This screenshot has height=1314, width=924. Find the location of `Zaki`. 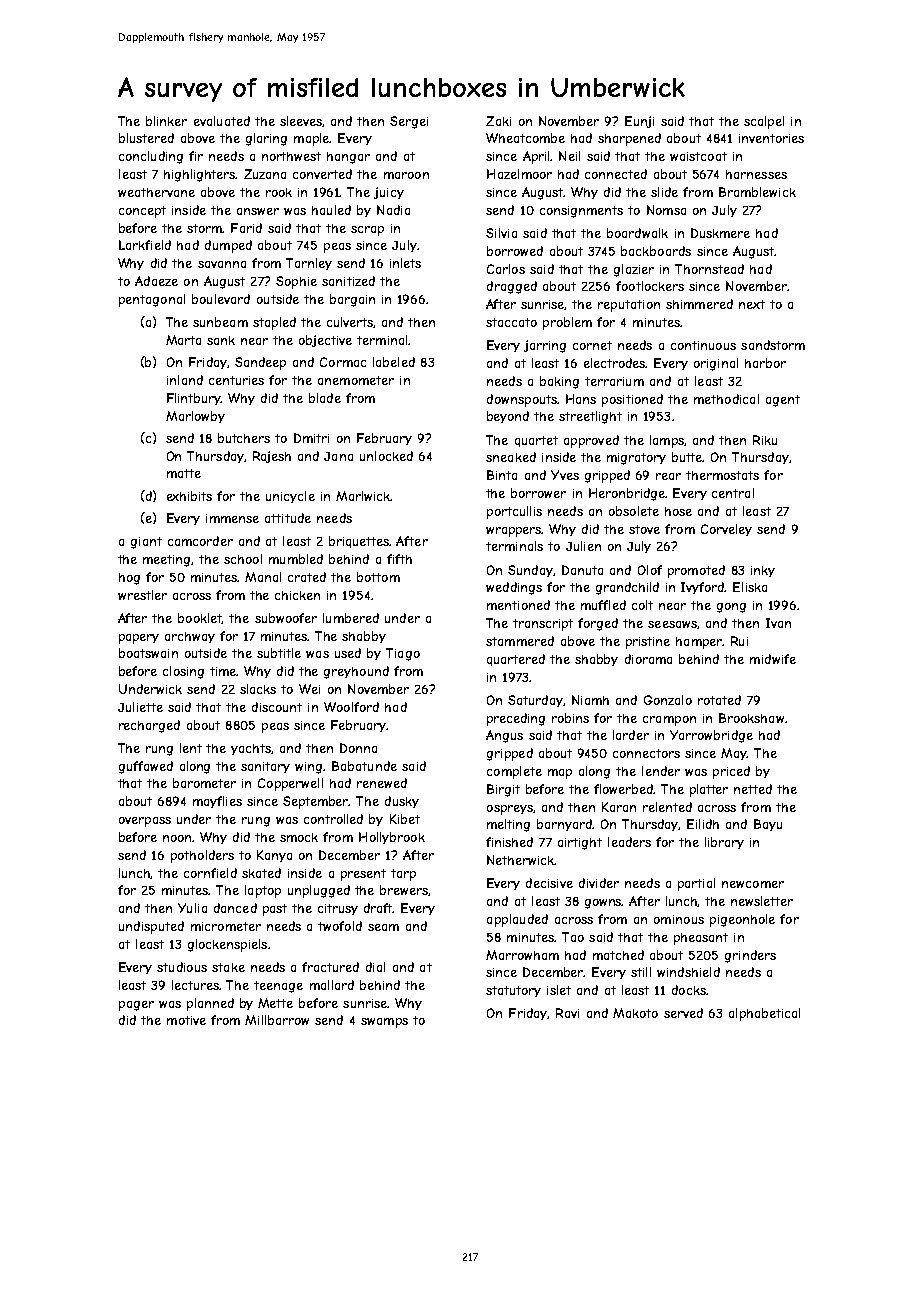

Zaki is located at coordinates (498, 121).
